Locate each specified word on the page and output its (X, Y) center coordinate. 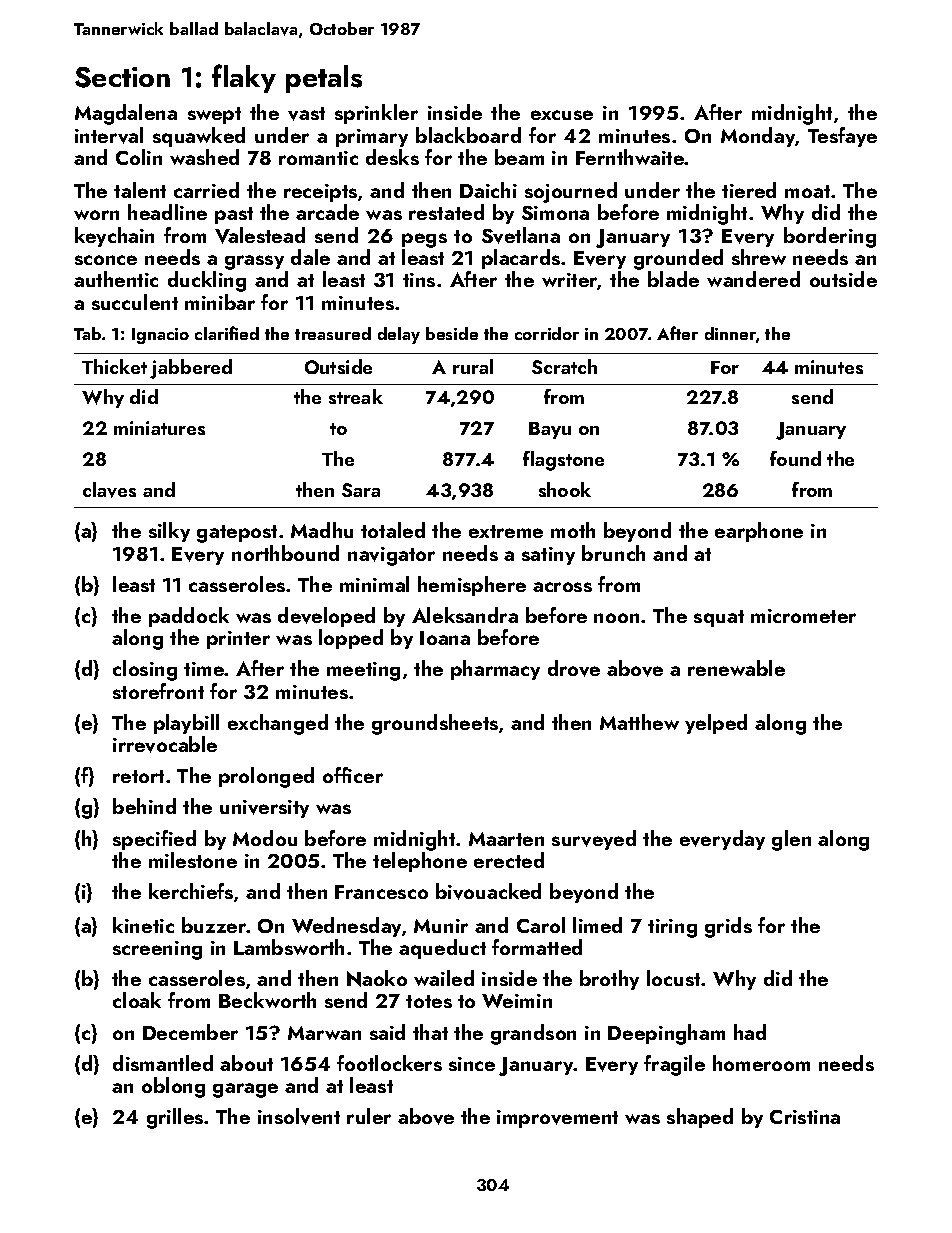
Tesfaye (842, 137)
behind (144, 806)
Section (122, 77)
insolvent (299, 1116)
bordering (830, 237)
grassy (254, 262)
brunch (613, 553)
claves (109, 490)
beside (452, 333)
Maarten (506, 839)
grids (728, 927)
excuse (562, 115)
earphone (759, 532)
